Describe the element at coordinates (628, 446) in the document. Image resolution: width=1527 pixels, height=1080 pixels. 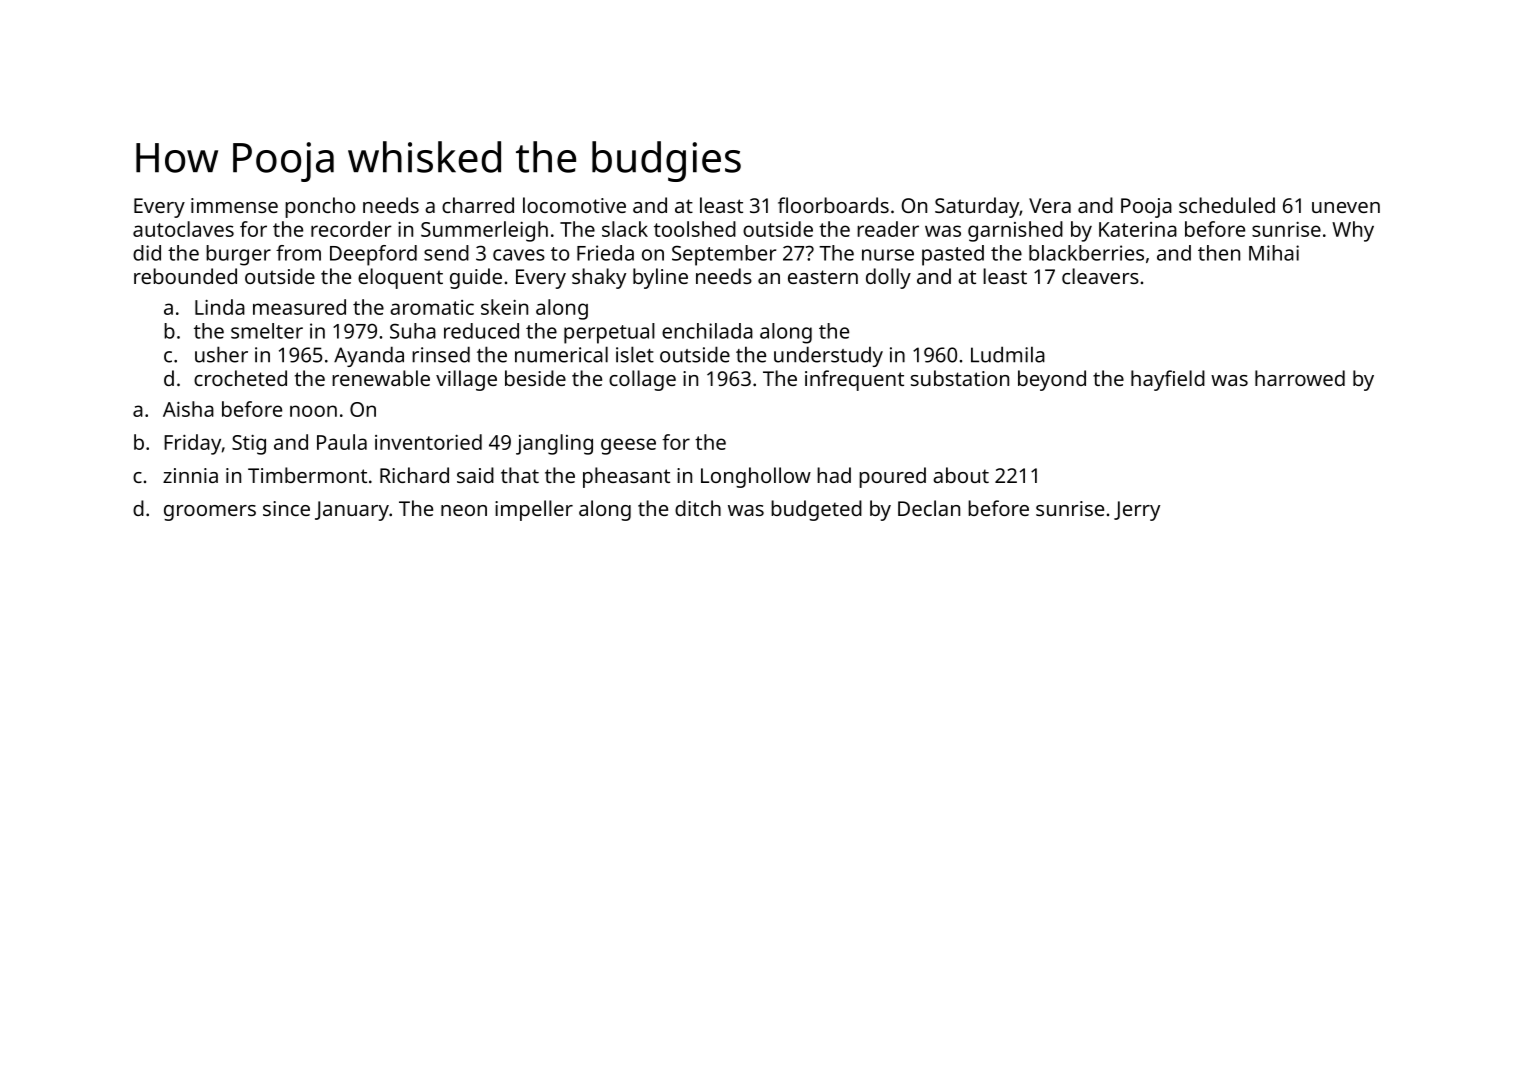
I see `geese` at that location.
